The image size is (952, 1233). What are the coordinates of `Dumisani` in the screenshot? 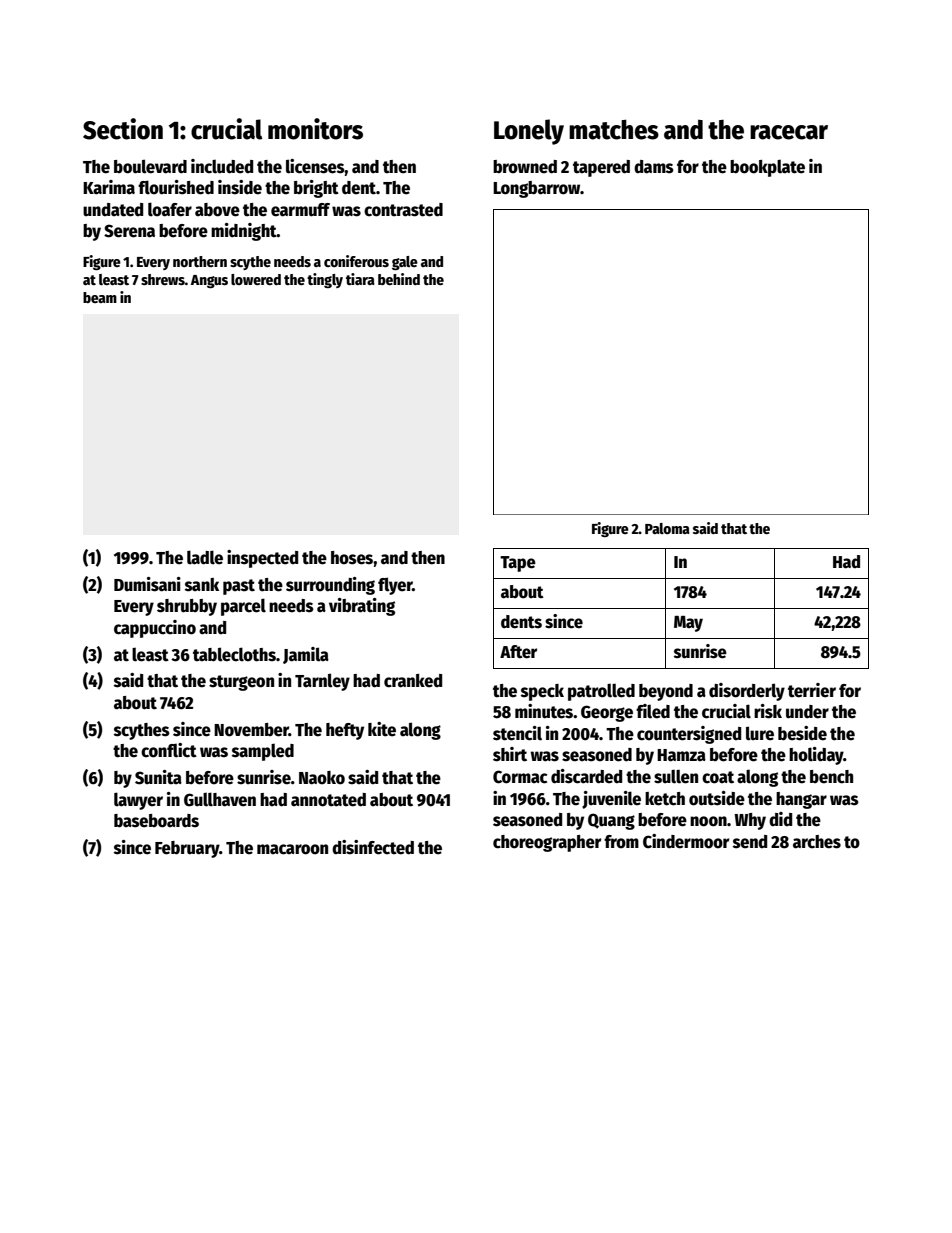 It's located at (147, 584).
